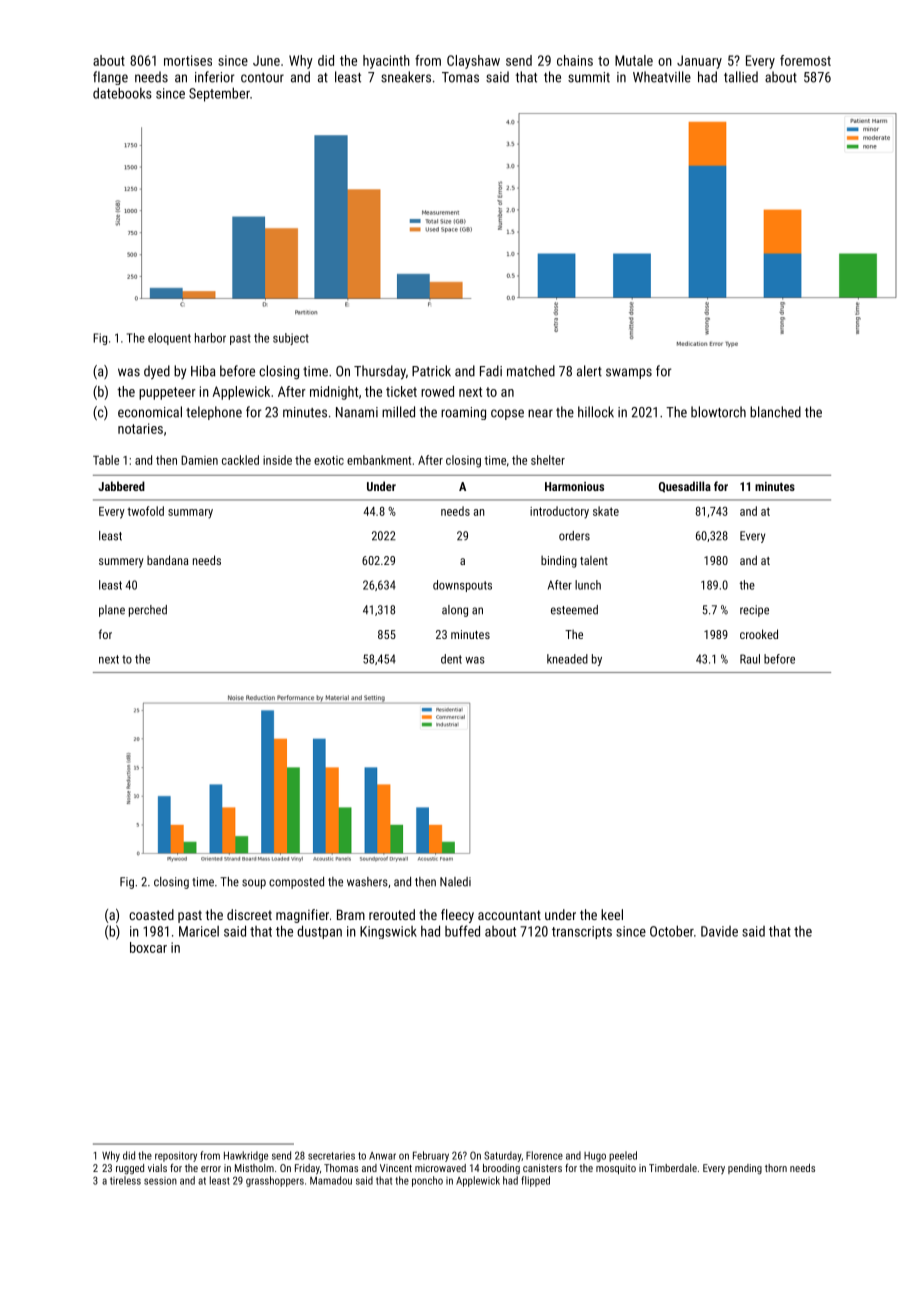 Image resolution: width=924 pixels, height=1308 pixels. Describe the element at coordinates (160, 1181) in the screenshot. I see `session` at that location.
